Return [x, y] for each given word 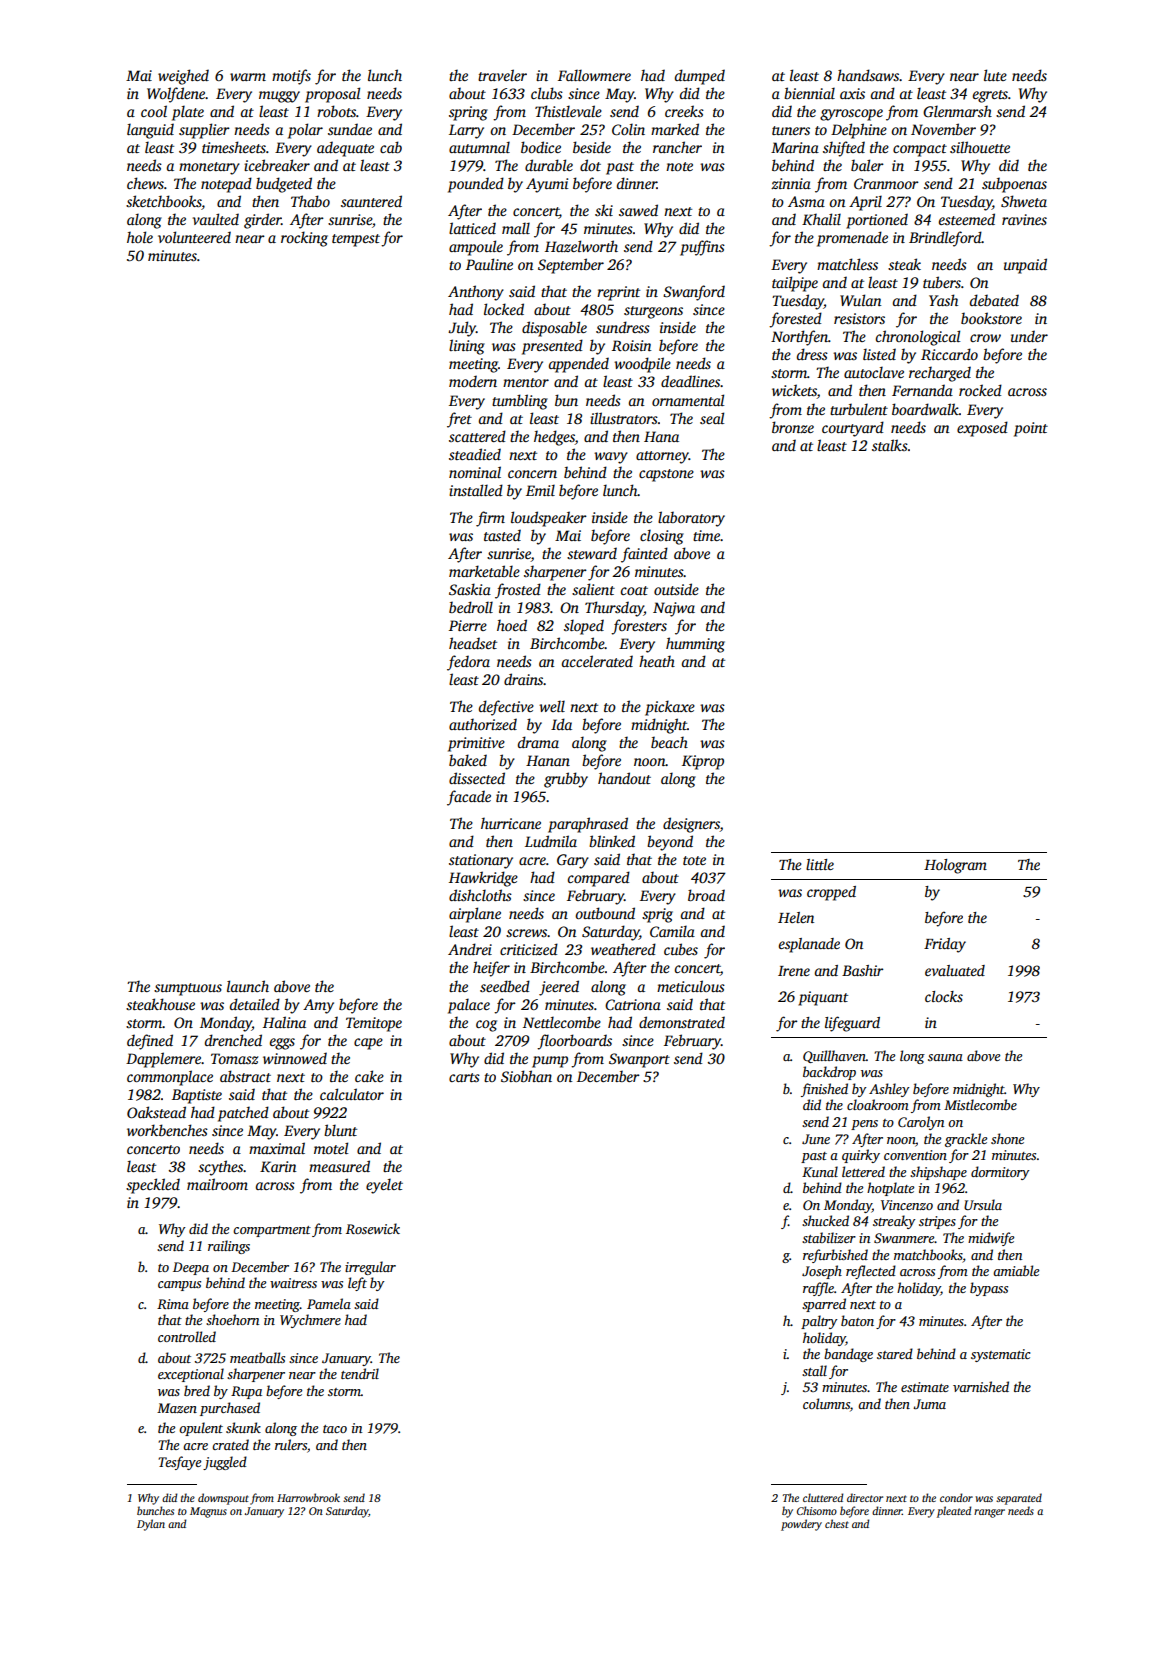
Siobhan [526, 1076]
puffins [702, 248]
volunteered [194, 237]
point [1031, 429]
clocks [944, 996]
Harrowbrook [308, 1497]
